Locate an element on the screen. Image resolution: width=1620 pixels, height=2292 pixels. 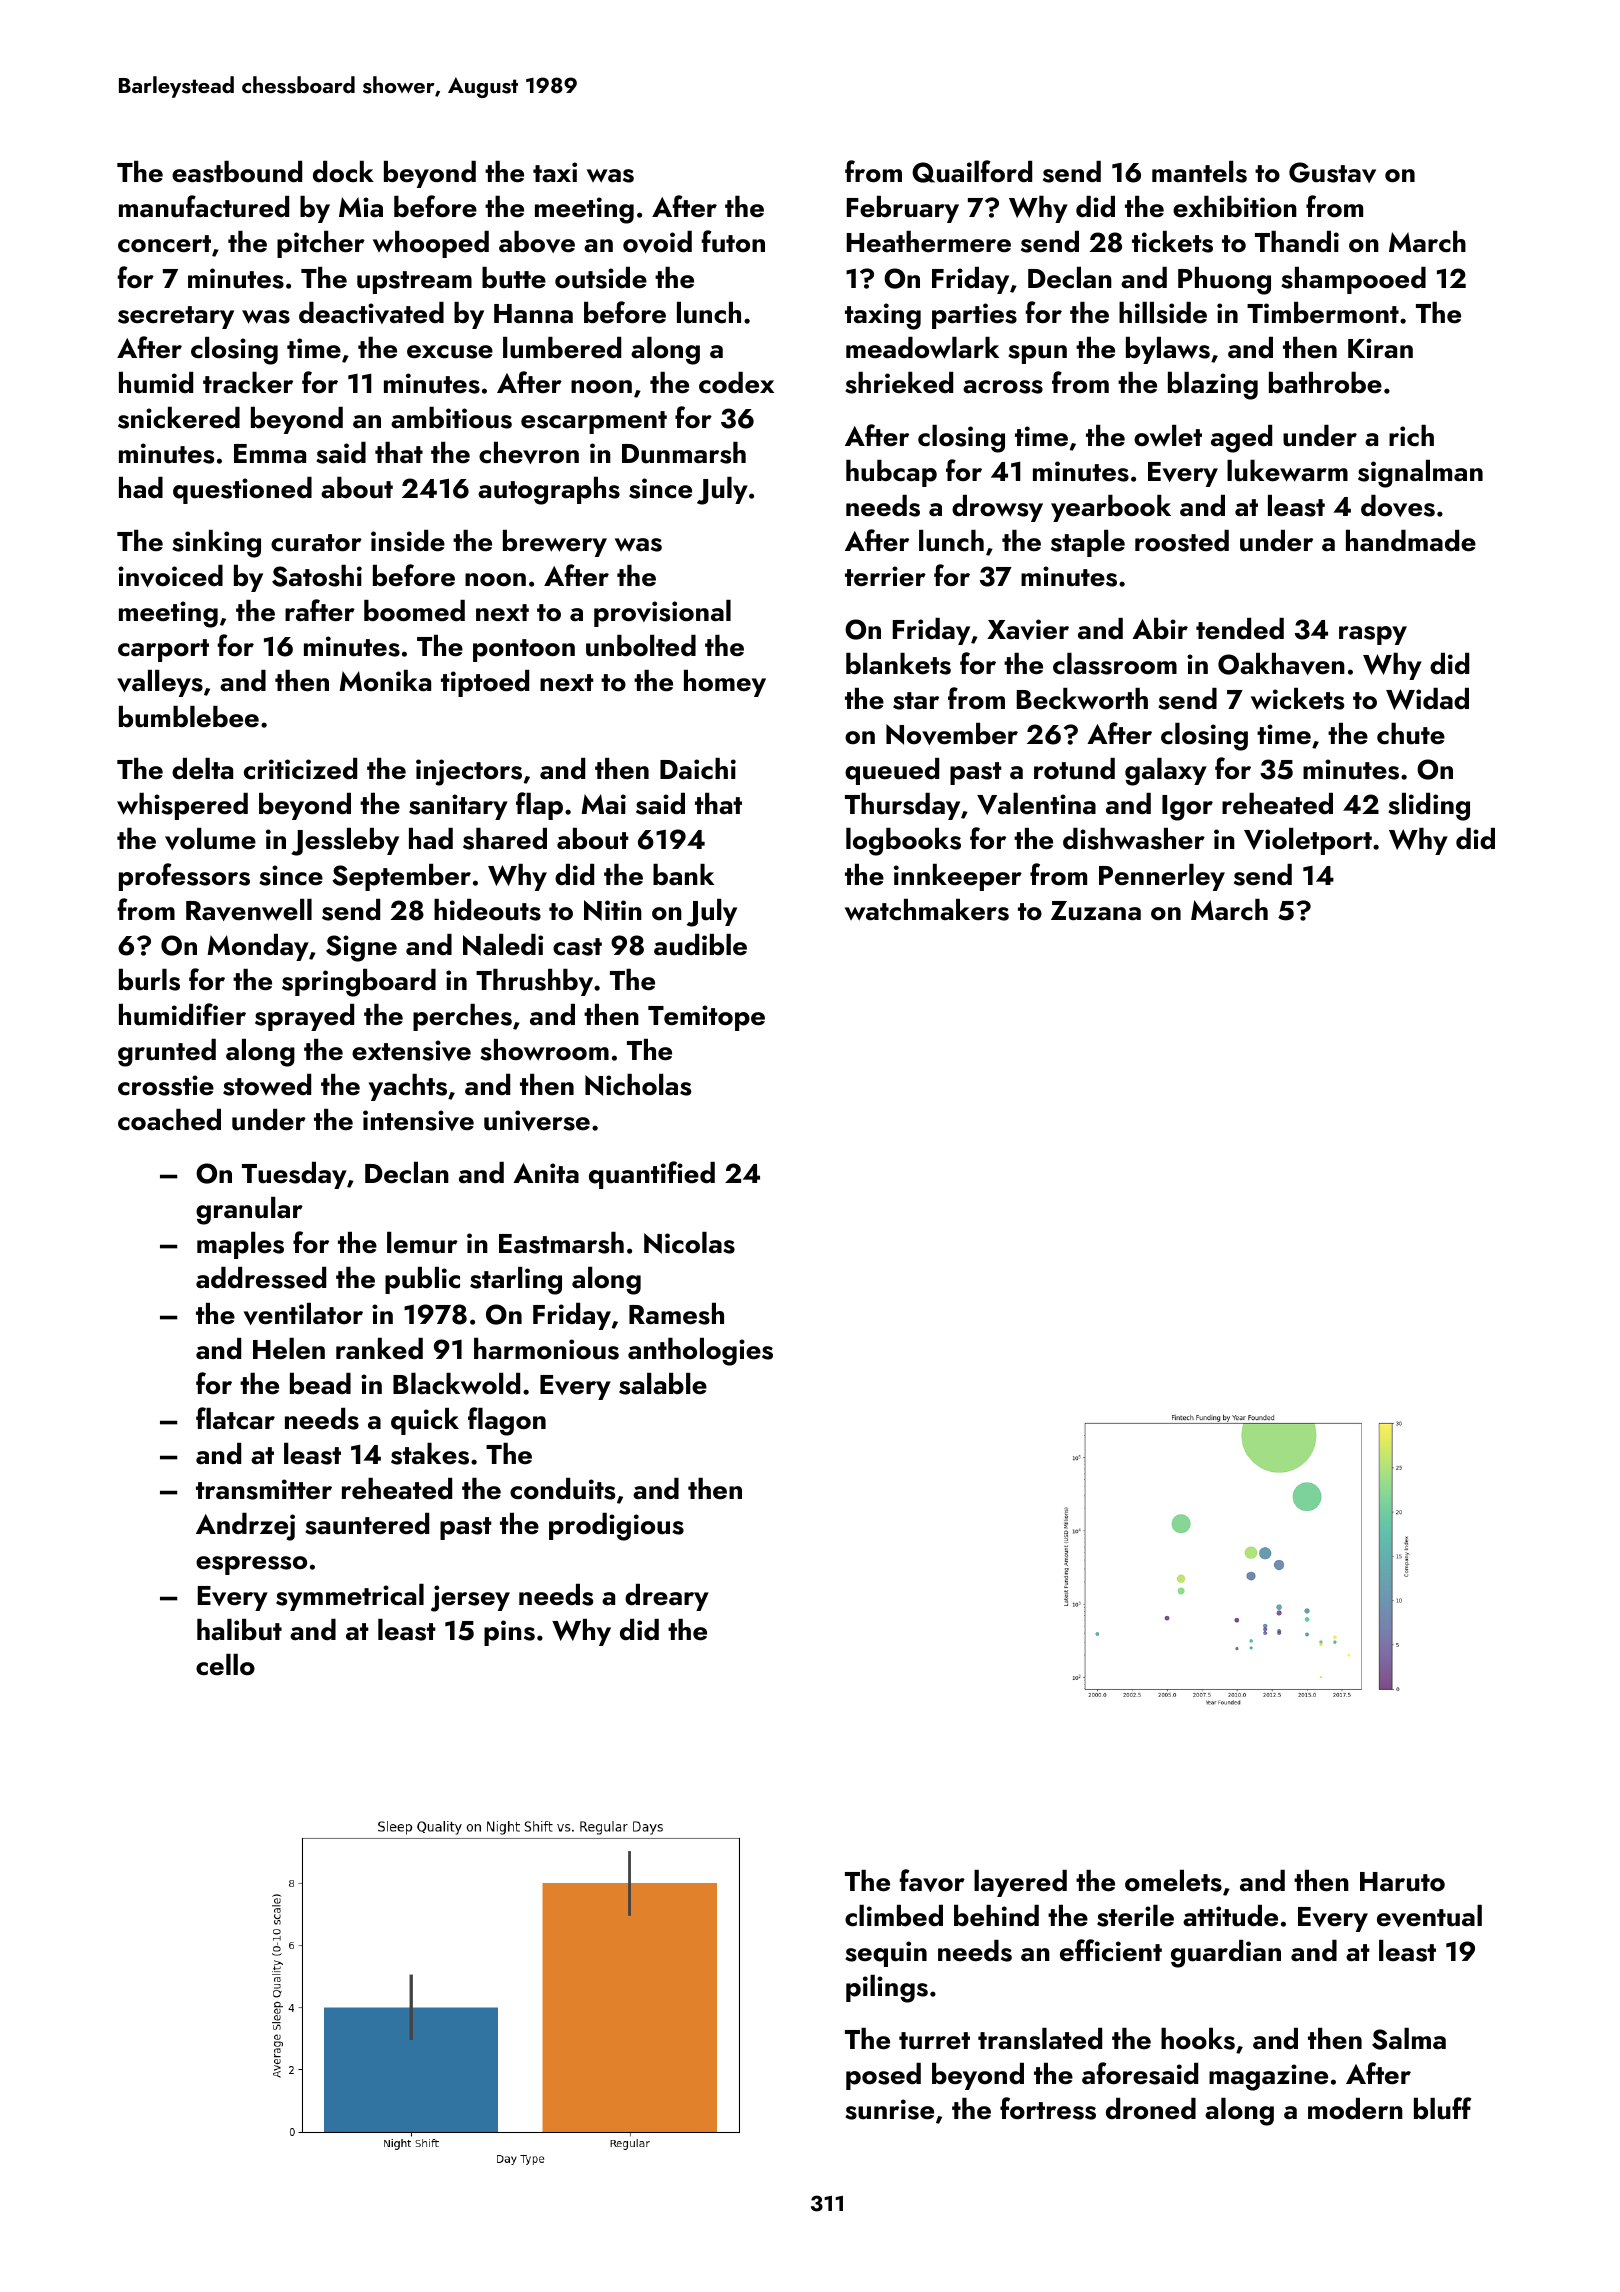
Nitin is located at coordinates (613, 910).
